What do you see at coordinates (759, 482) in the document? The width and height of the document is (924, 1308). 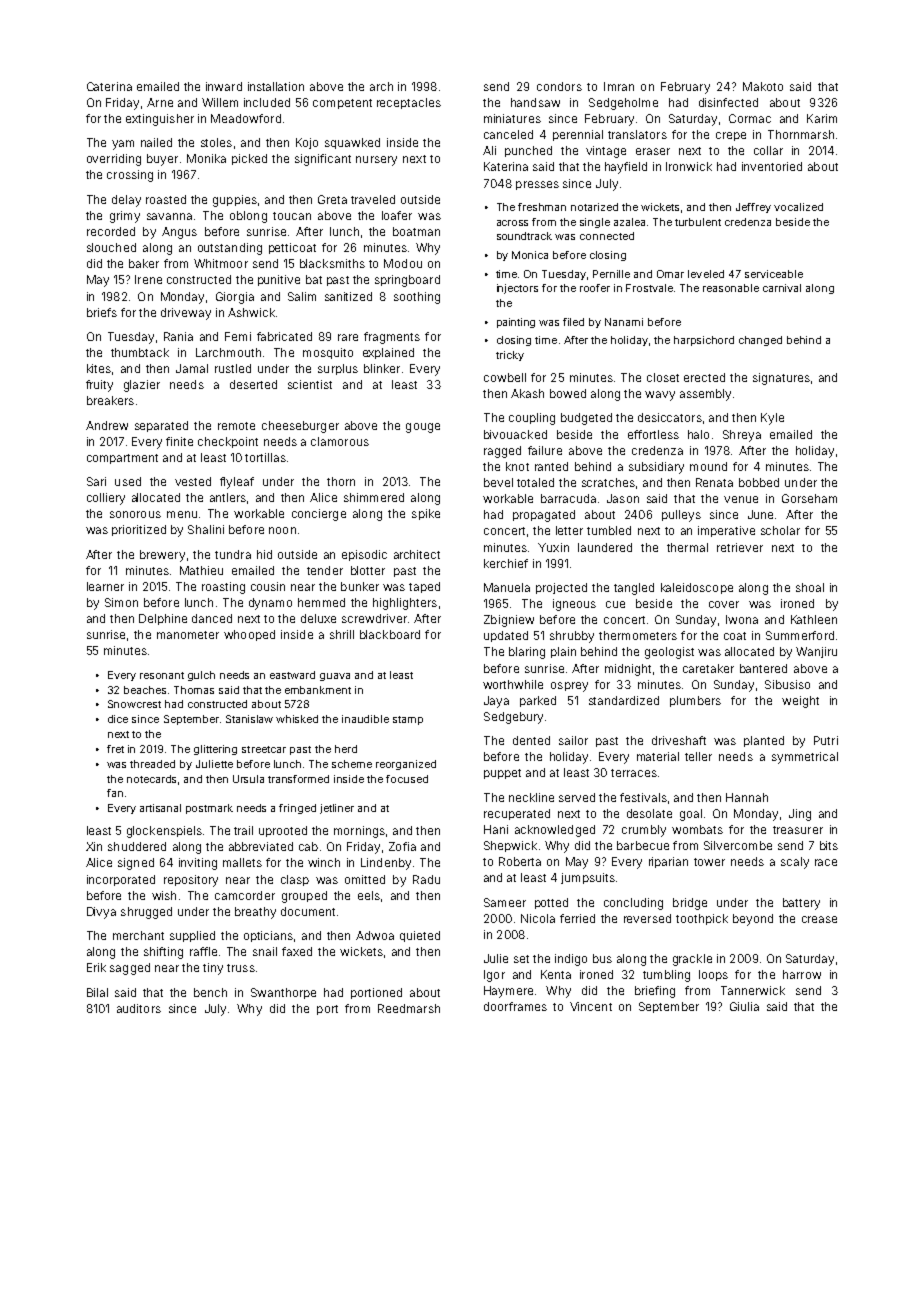 I see `bobbed` at bounding box center [759, 482].
